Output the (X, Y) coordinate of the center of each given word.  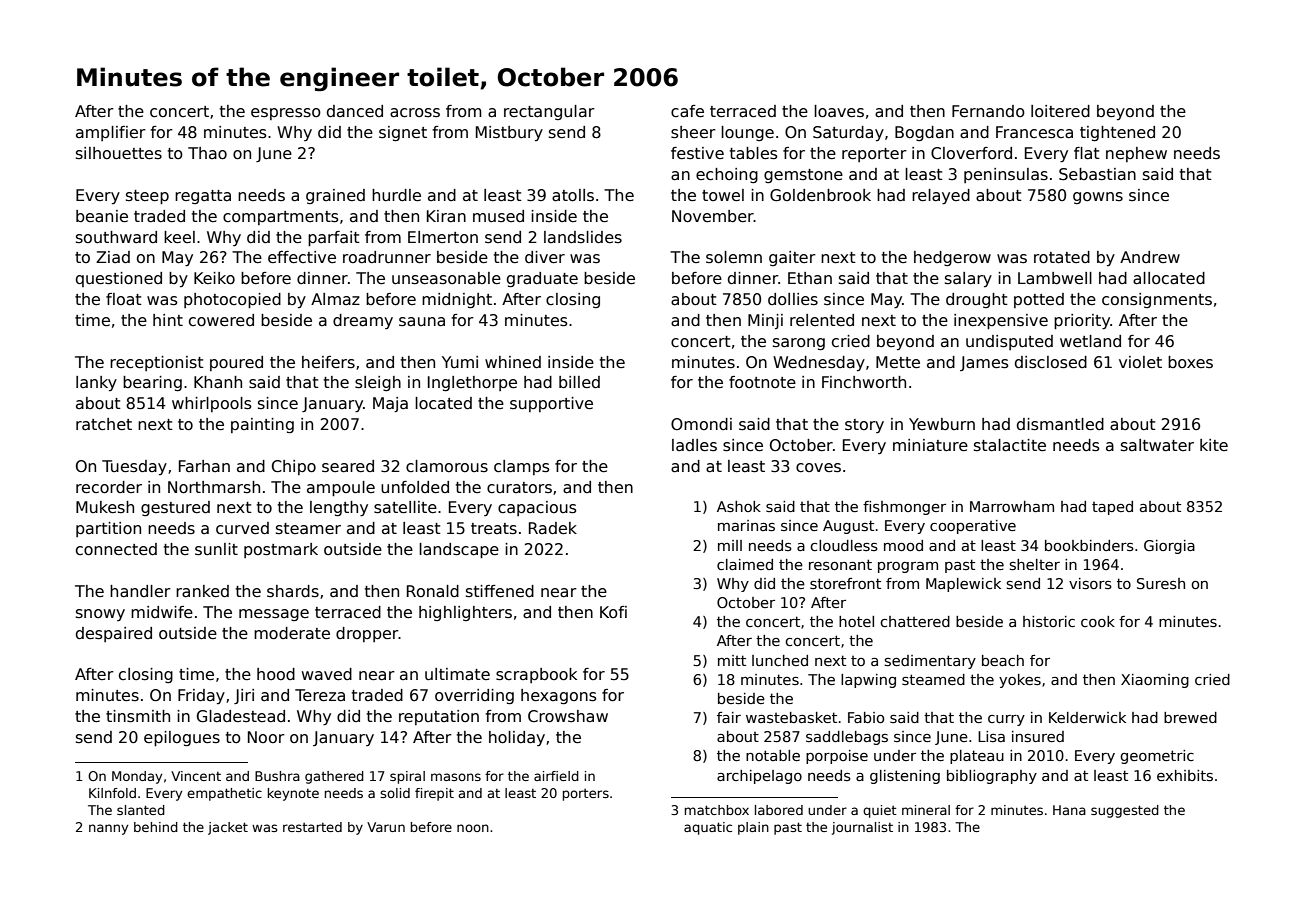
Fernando (988, 111)
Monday (137, 777)
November (713, 216)
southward (116, 237)
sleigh (378, 383)
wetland (1090, 341)
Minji (765, 321)
